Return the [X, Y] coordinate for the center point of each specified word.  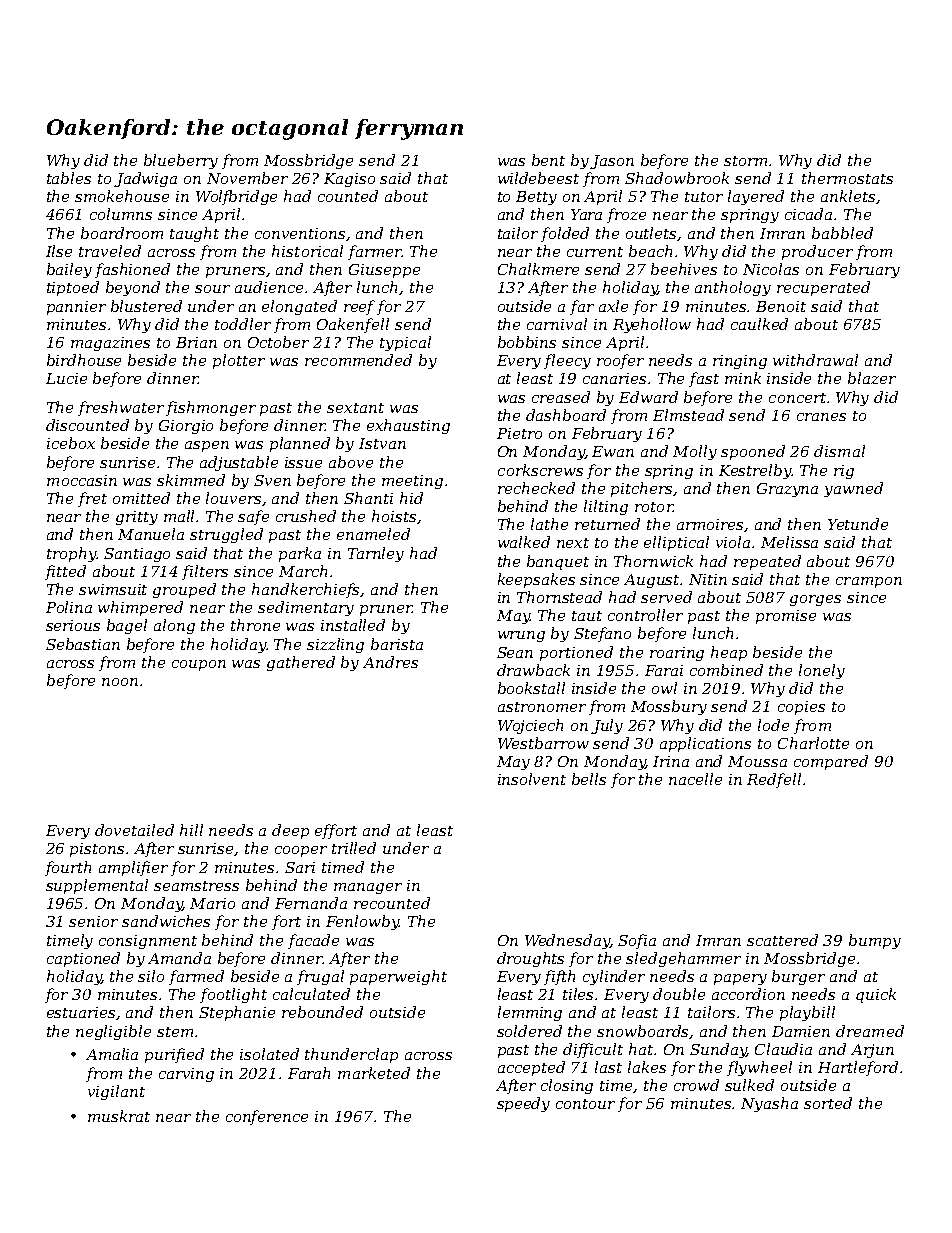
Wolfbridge [236, 197]
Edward [648, 397]
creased [561, 397]
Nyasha [769, 1104]
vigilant [116, 1092]
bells [589, 779]
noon [120, 682]
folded [565, 234]
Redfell [774, 780]
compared [831, 762]
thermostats [847, 178]
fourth [68, 868]
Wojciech [530, 726]
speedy [523, 1104]
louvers [234, 499]
